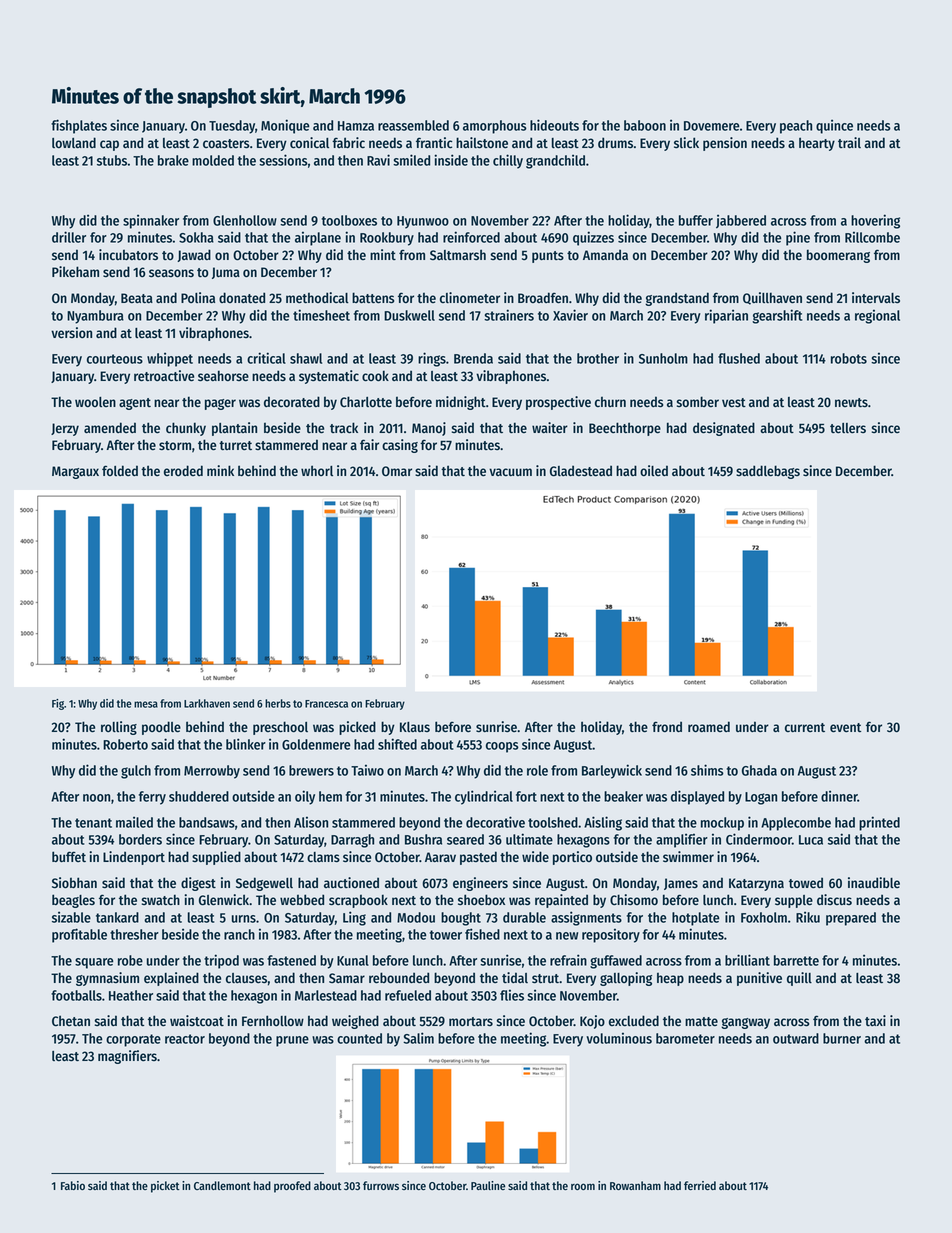 Image resolution: width=952 pixels, height=1233 pixels. What do you see at coordinates (842, 1038) in the document?
I see `burner` at bounding box center [842, 1038].
